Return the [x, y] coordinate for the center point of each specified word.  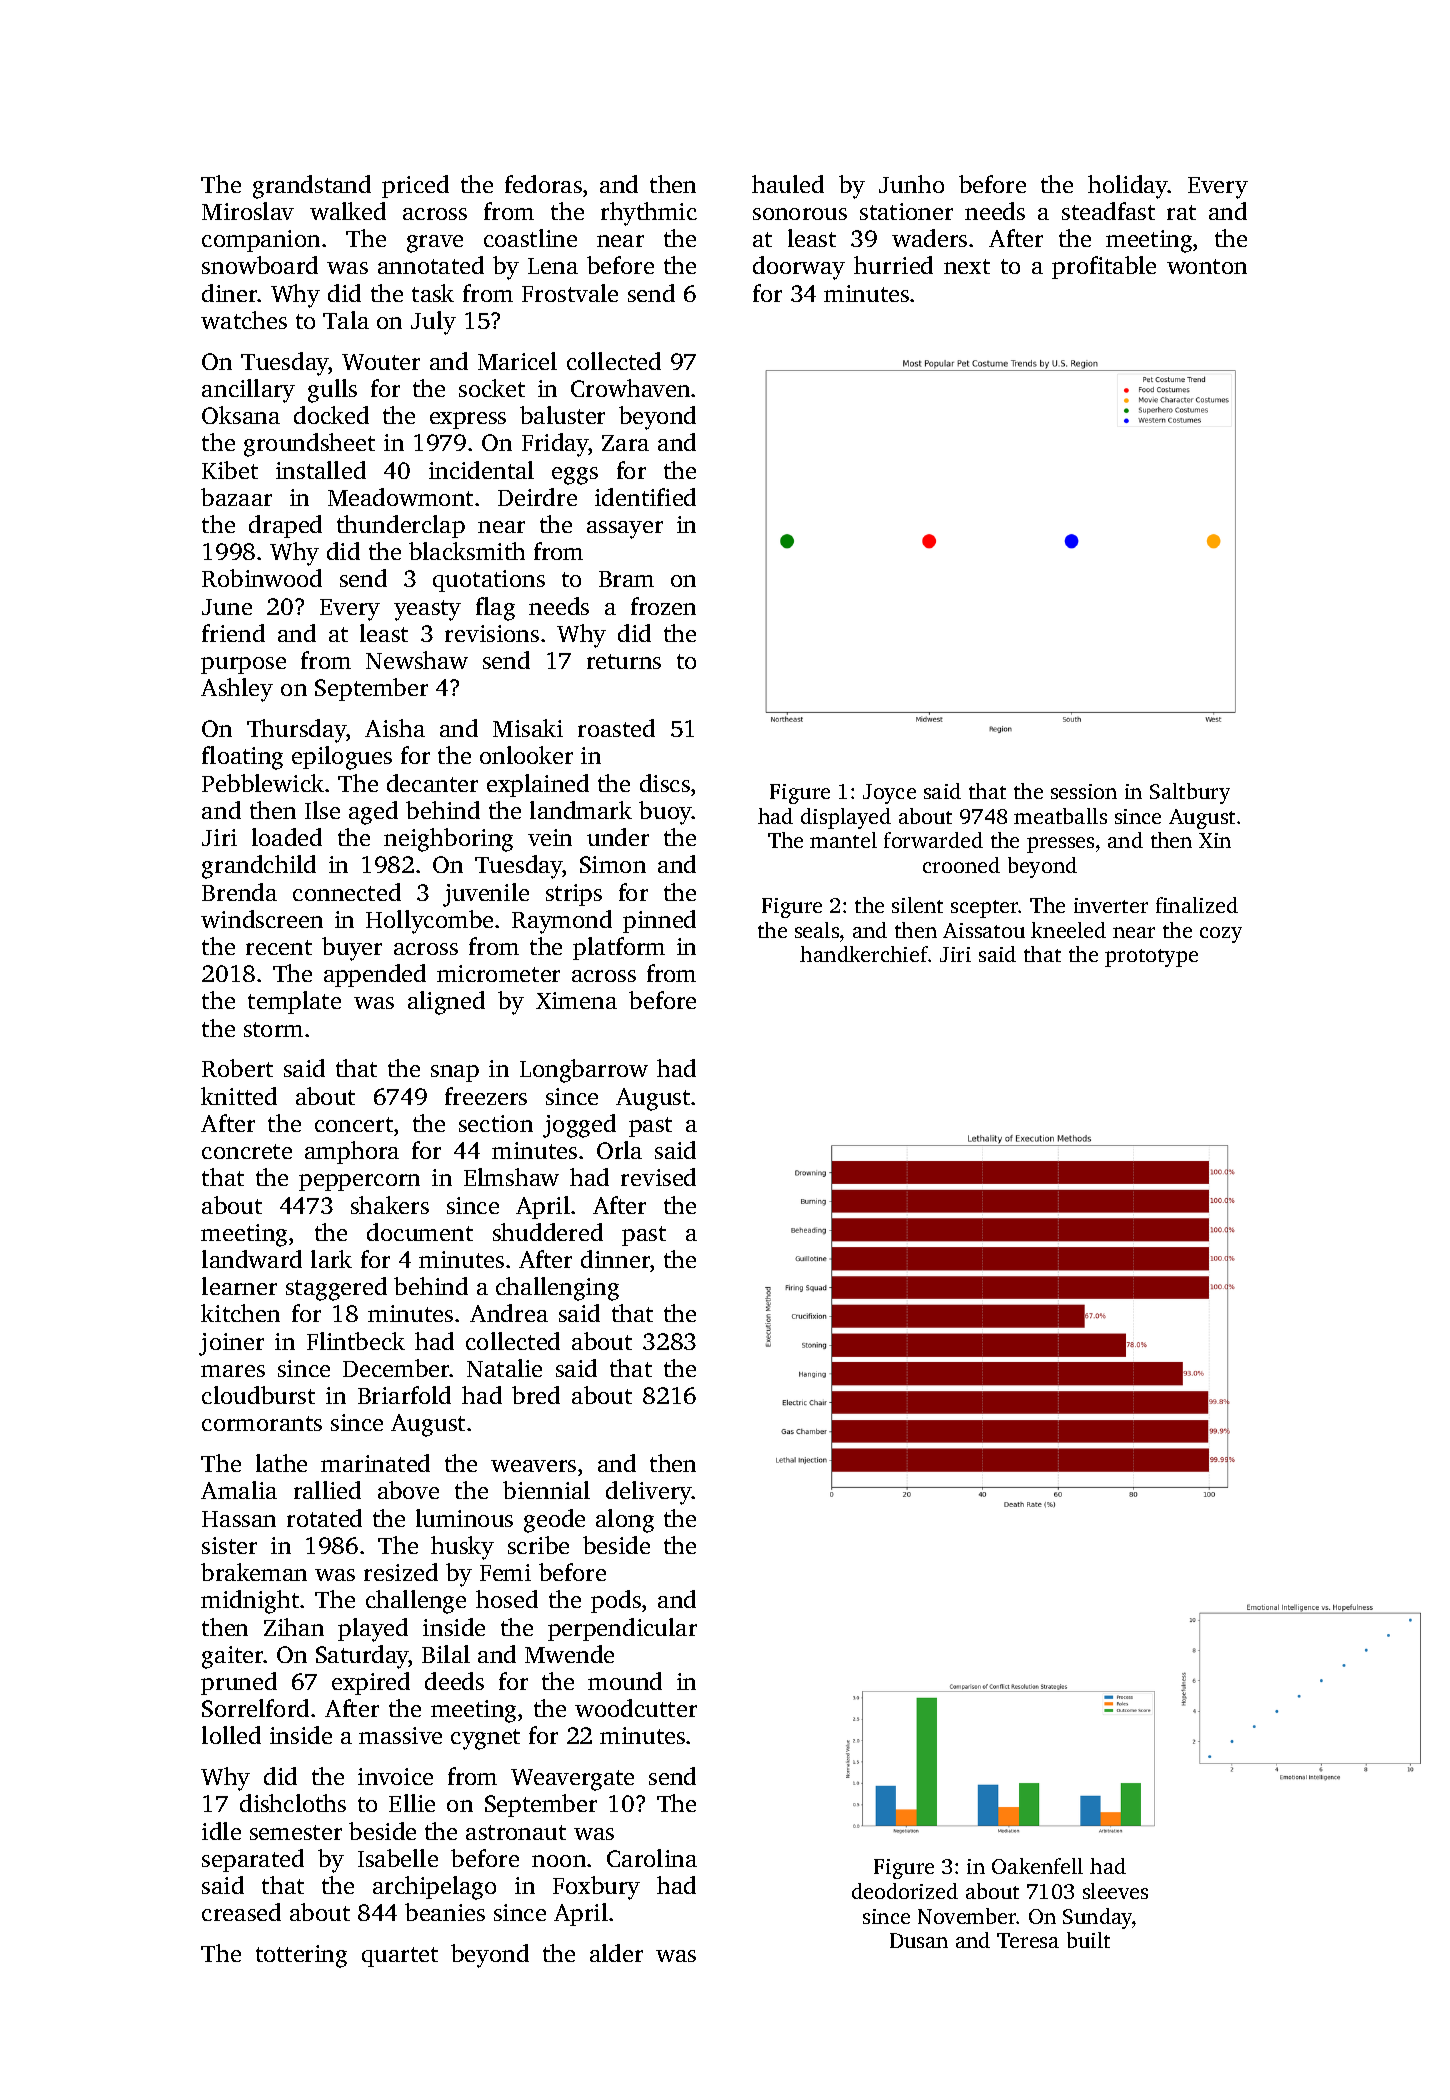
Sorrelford [255, 1708]
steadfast [1108, 211]
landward [252, 1259]
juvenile [486, 895]
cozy [1221, 935]
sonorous [800, 214]
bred [536, 1395]
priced [415, 186]
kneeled [1068, 930]
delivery [649, 1493]
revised [658, 1177]
